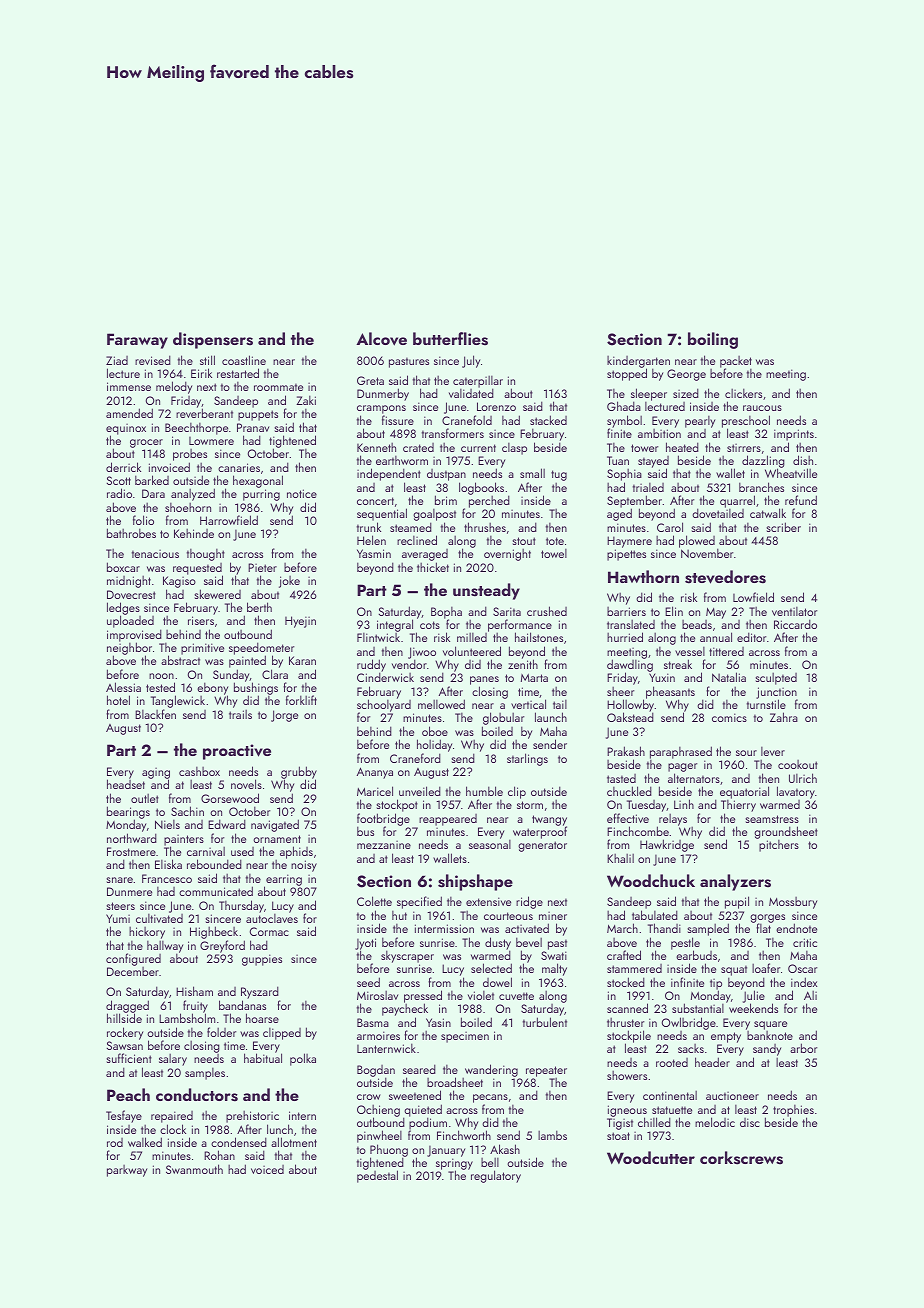  I want to click on hotel, so click(118, 700).
